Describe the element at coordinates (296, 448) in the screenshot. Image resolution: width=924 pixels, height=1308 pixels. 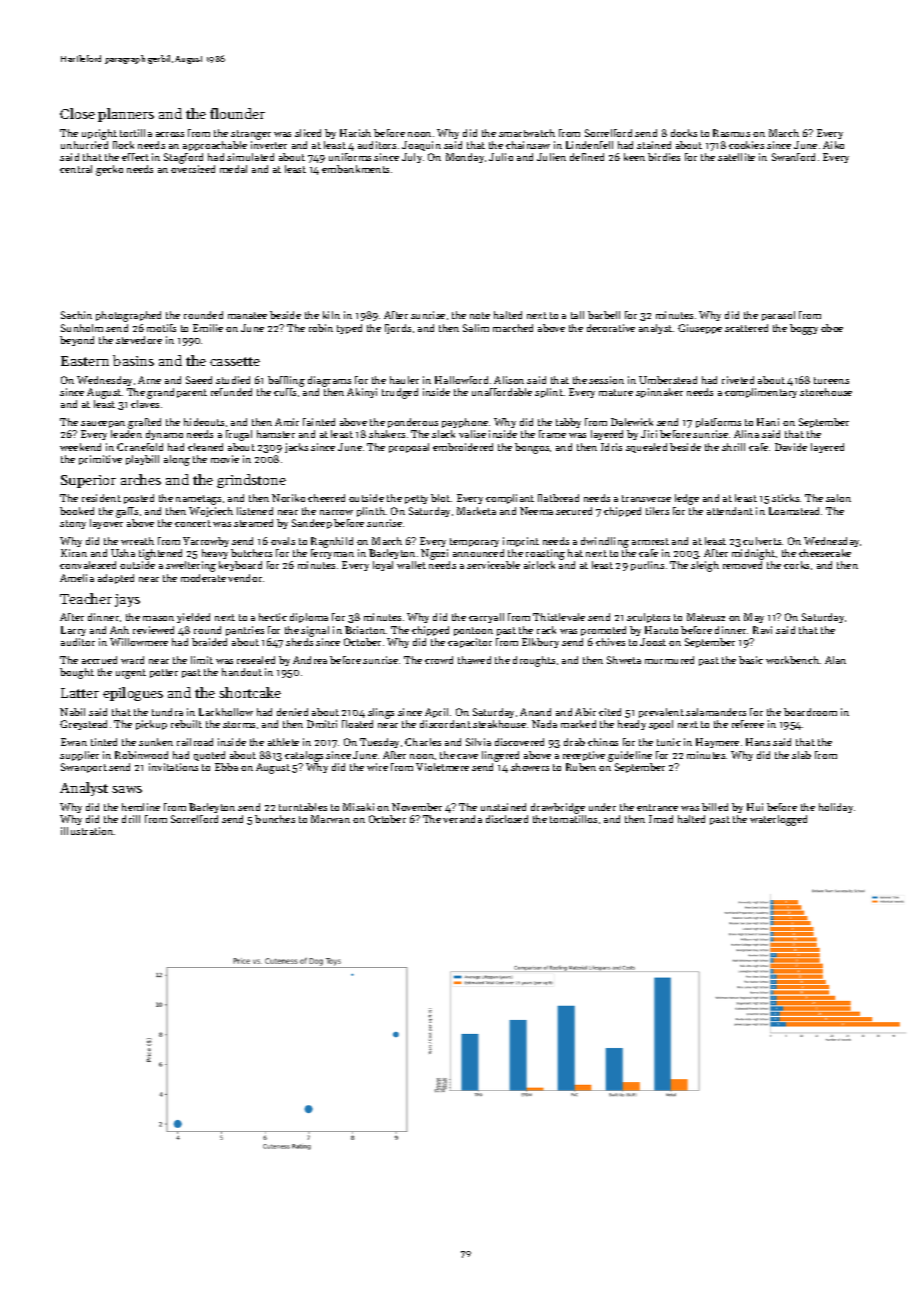
I see `jacks` at that location.
